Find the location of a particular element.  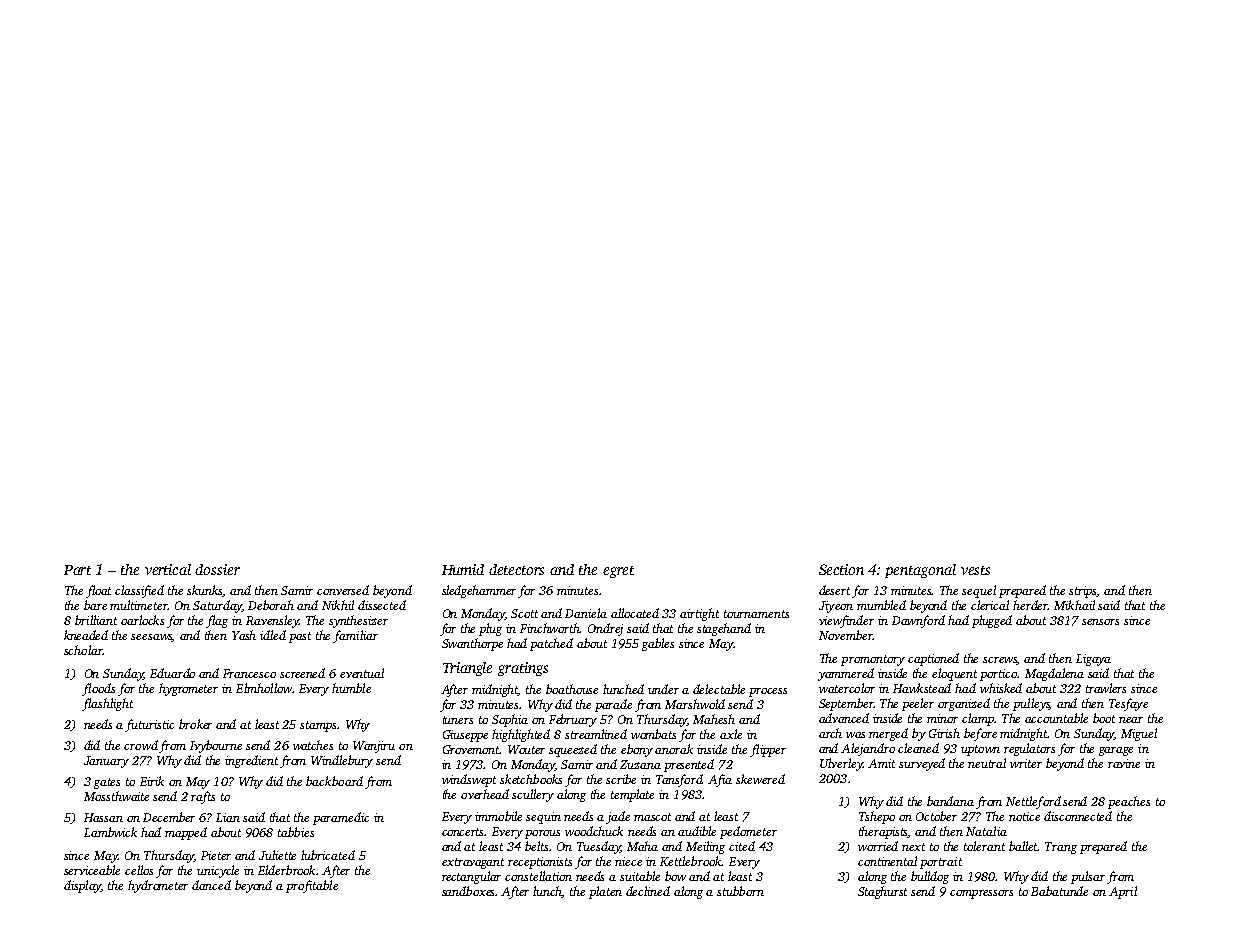

belts is located at coordinates (537, 846).
